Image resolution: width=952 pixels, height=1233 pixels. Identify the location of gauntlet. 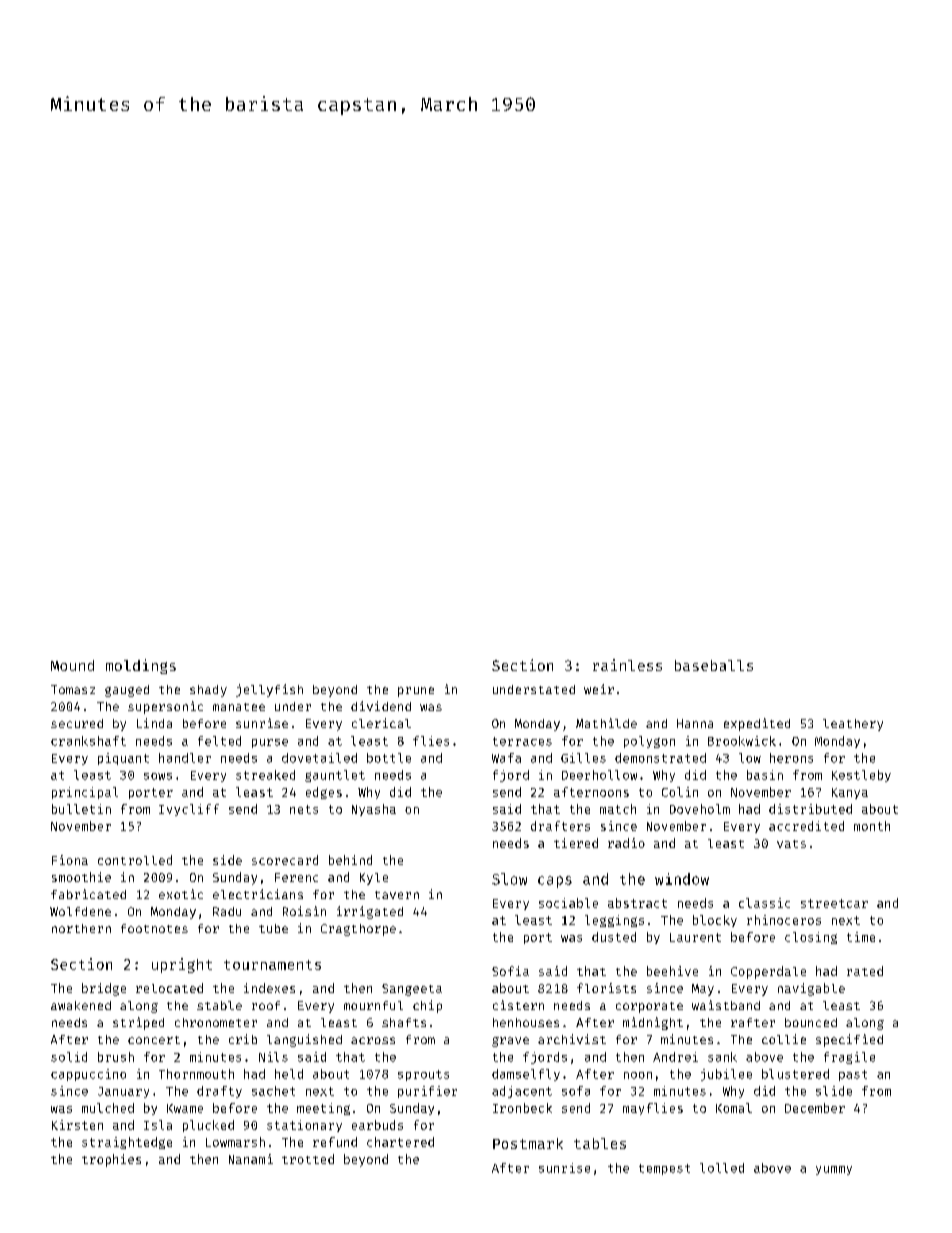
(335, 776).
